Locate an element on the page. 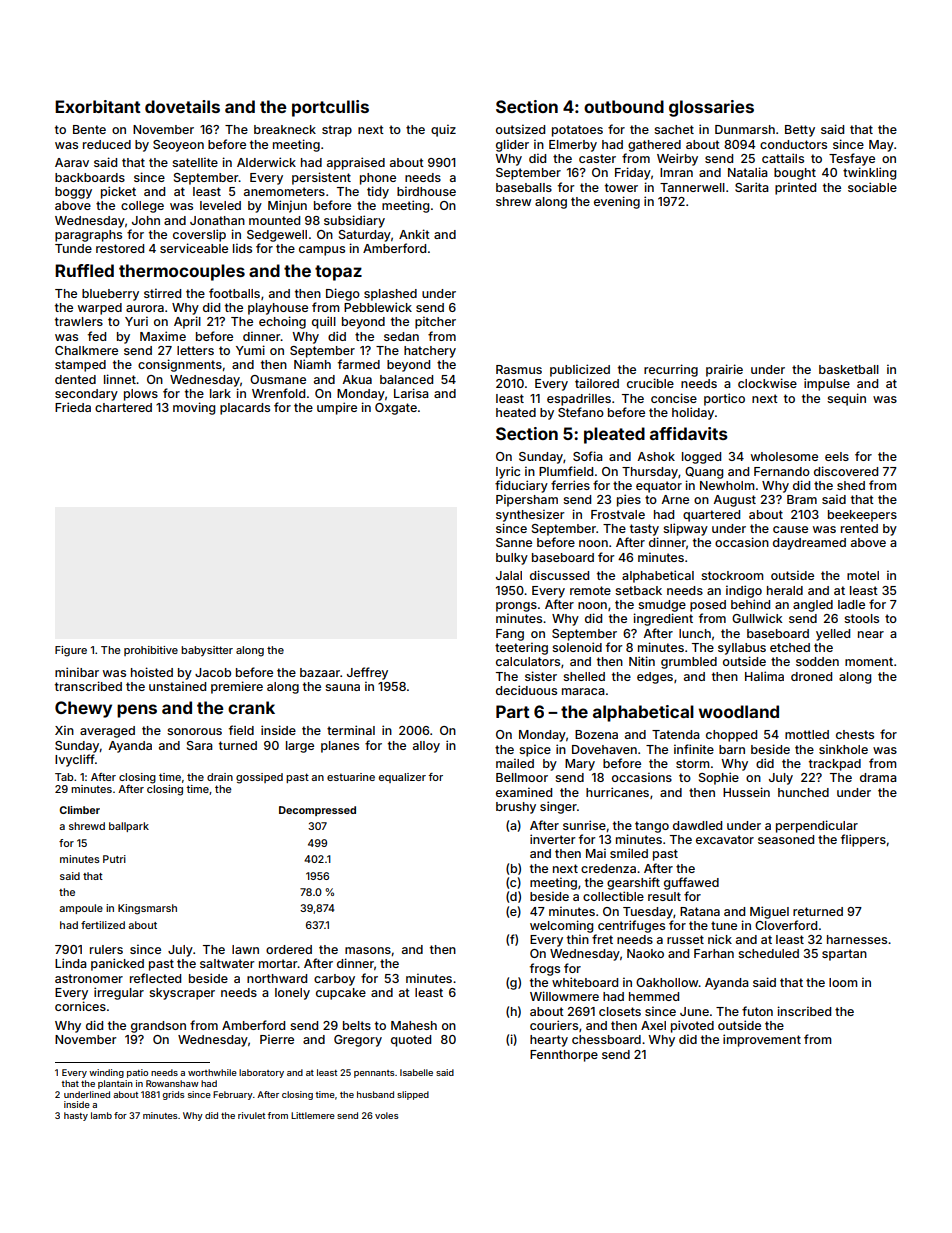 Image resolution: width=952 pixels, height=1233 pixels. lids is located at coordinates (242, 248).
